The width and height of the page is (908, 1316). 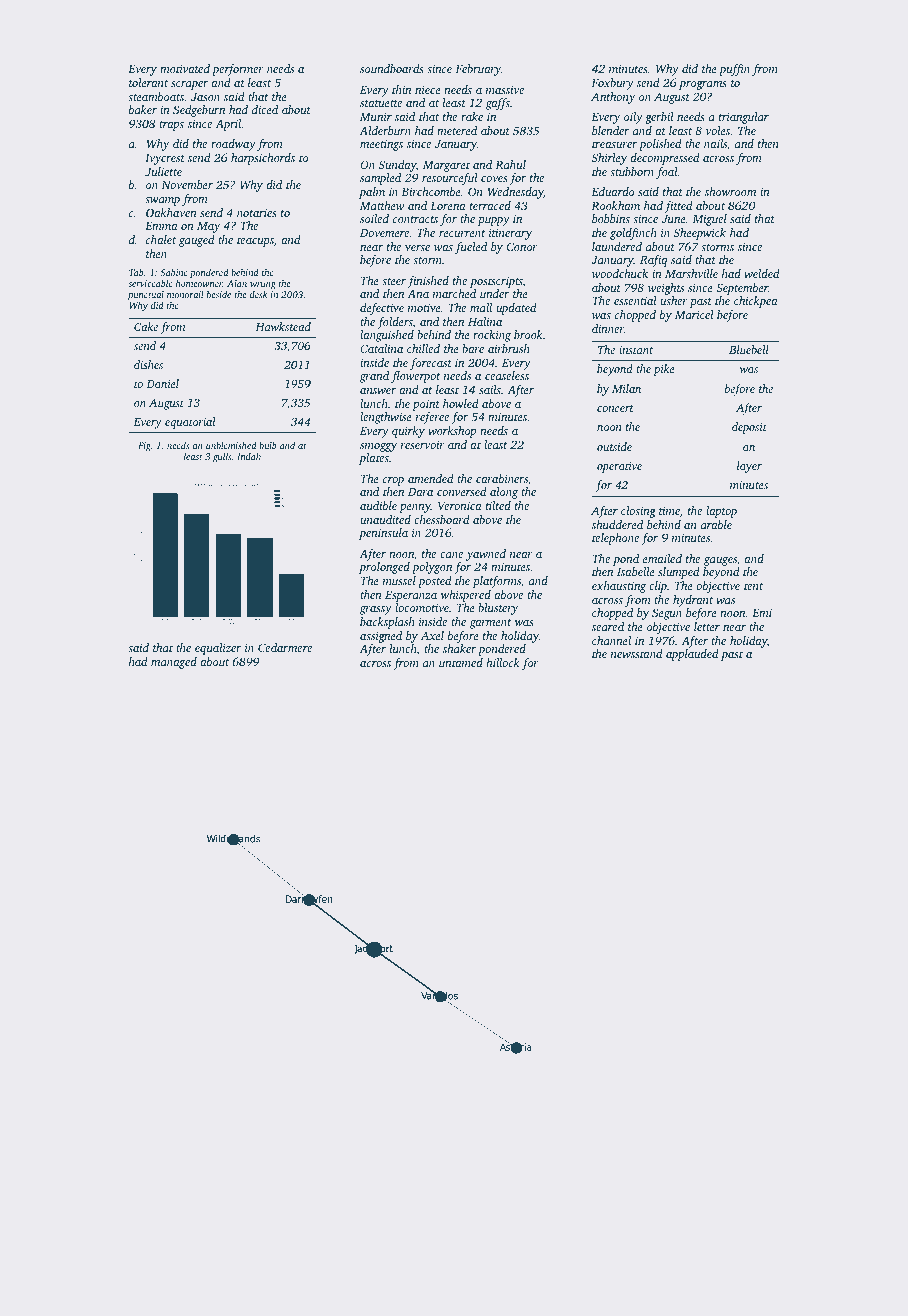 I want to click on polygon, so click(x=432, y=568).
